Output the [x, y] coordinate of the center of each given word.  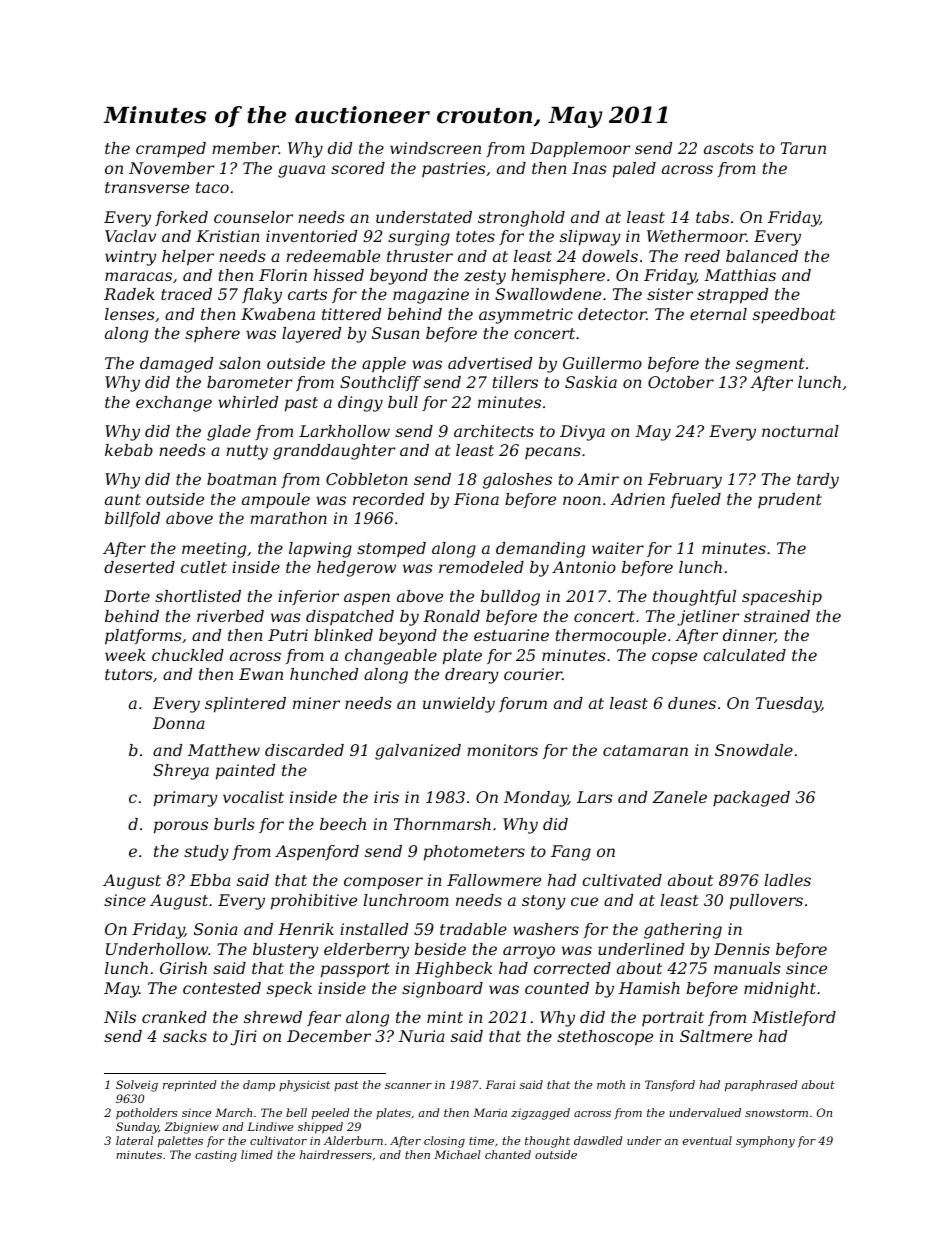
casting [216, 1156]
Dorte [127, 596]
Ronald [451, 616]
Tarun [803, 148]
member [245, 148]
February [685, 481]
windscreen [435, 148]
